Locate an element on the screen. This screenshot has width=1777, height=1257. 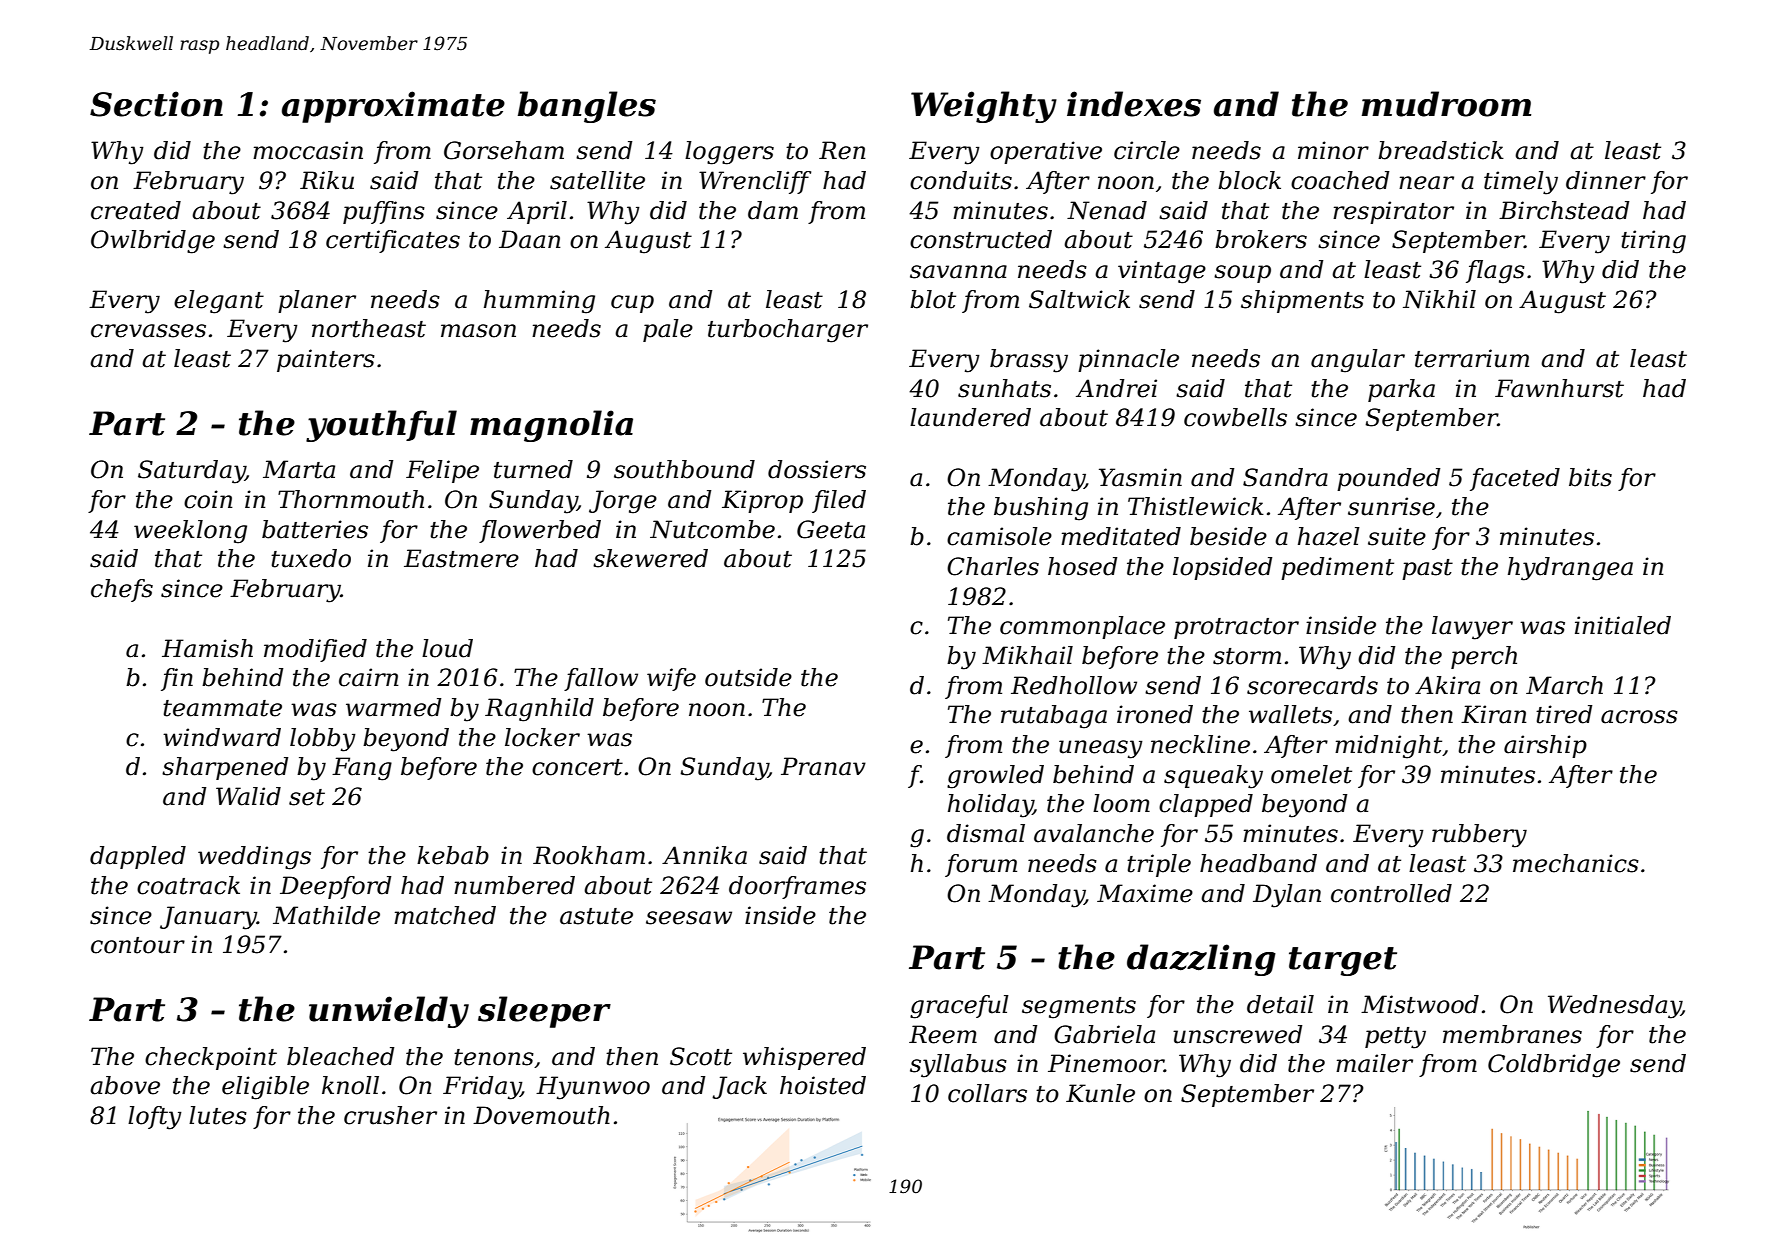
Coldbridge is located at coordinates (1554, 1066).
